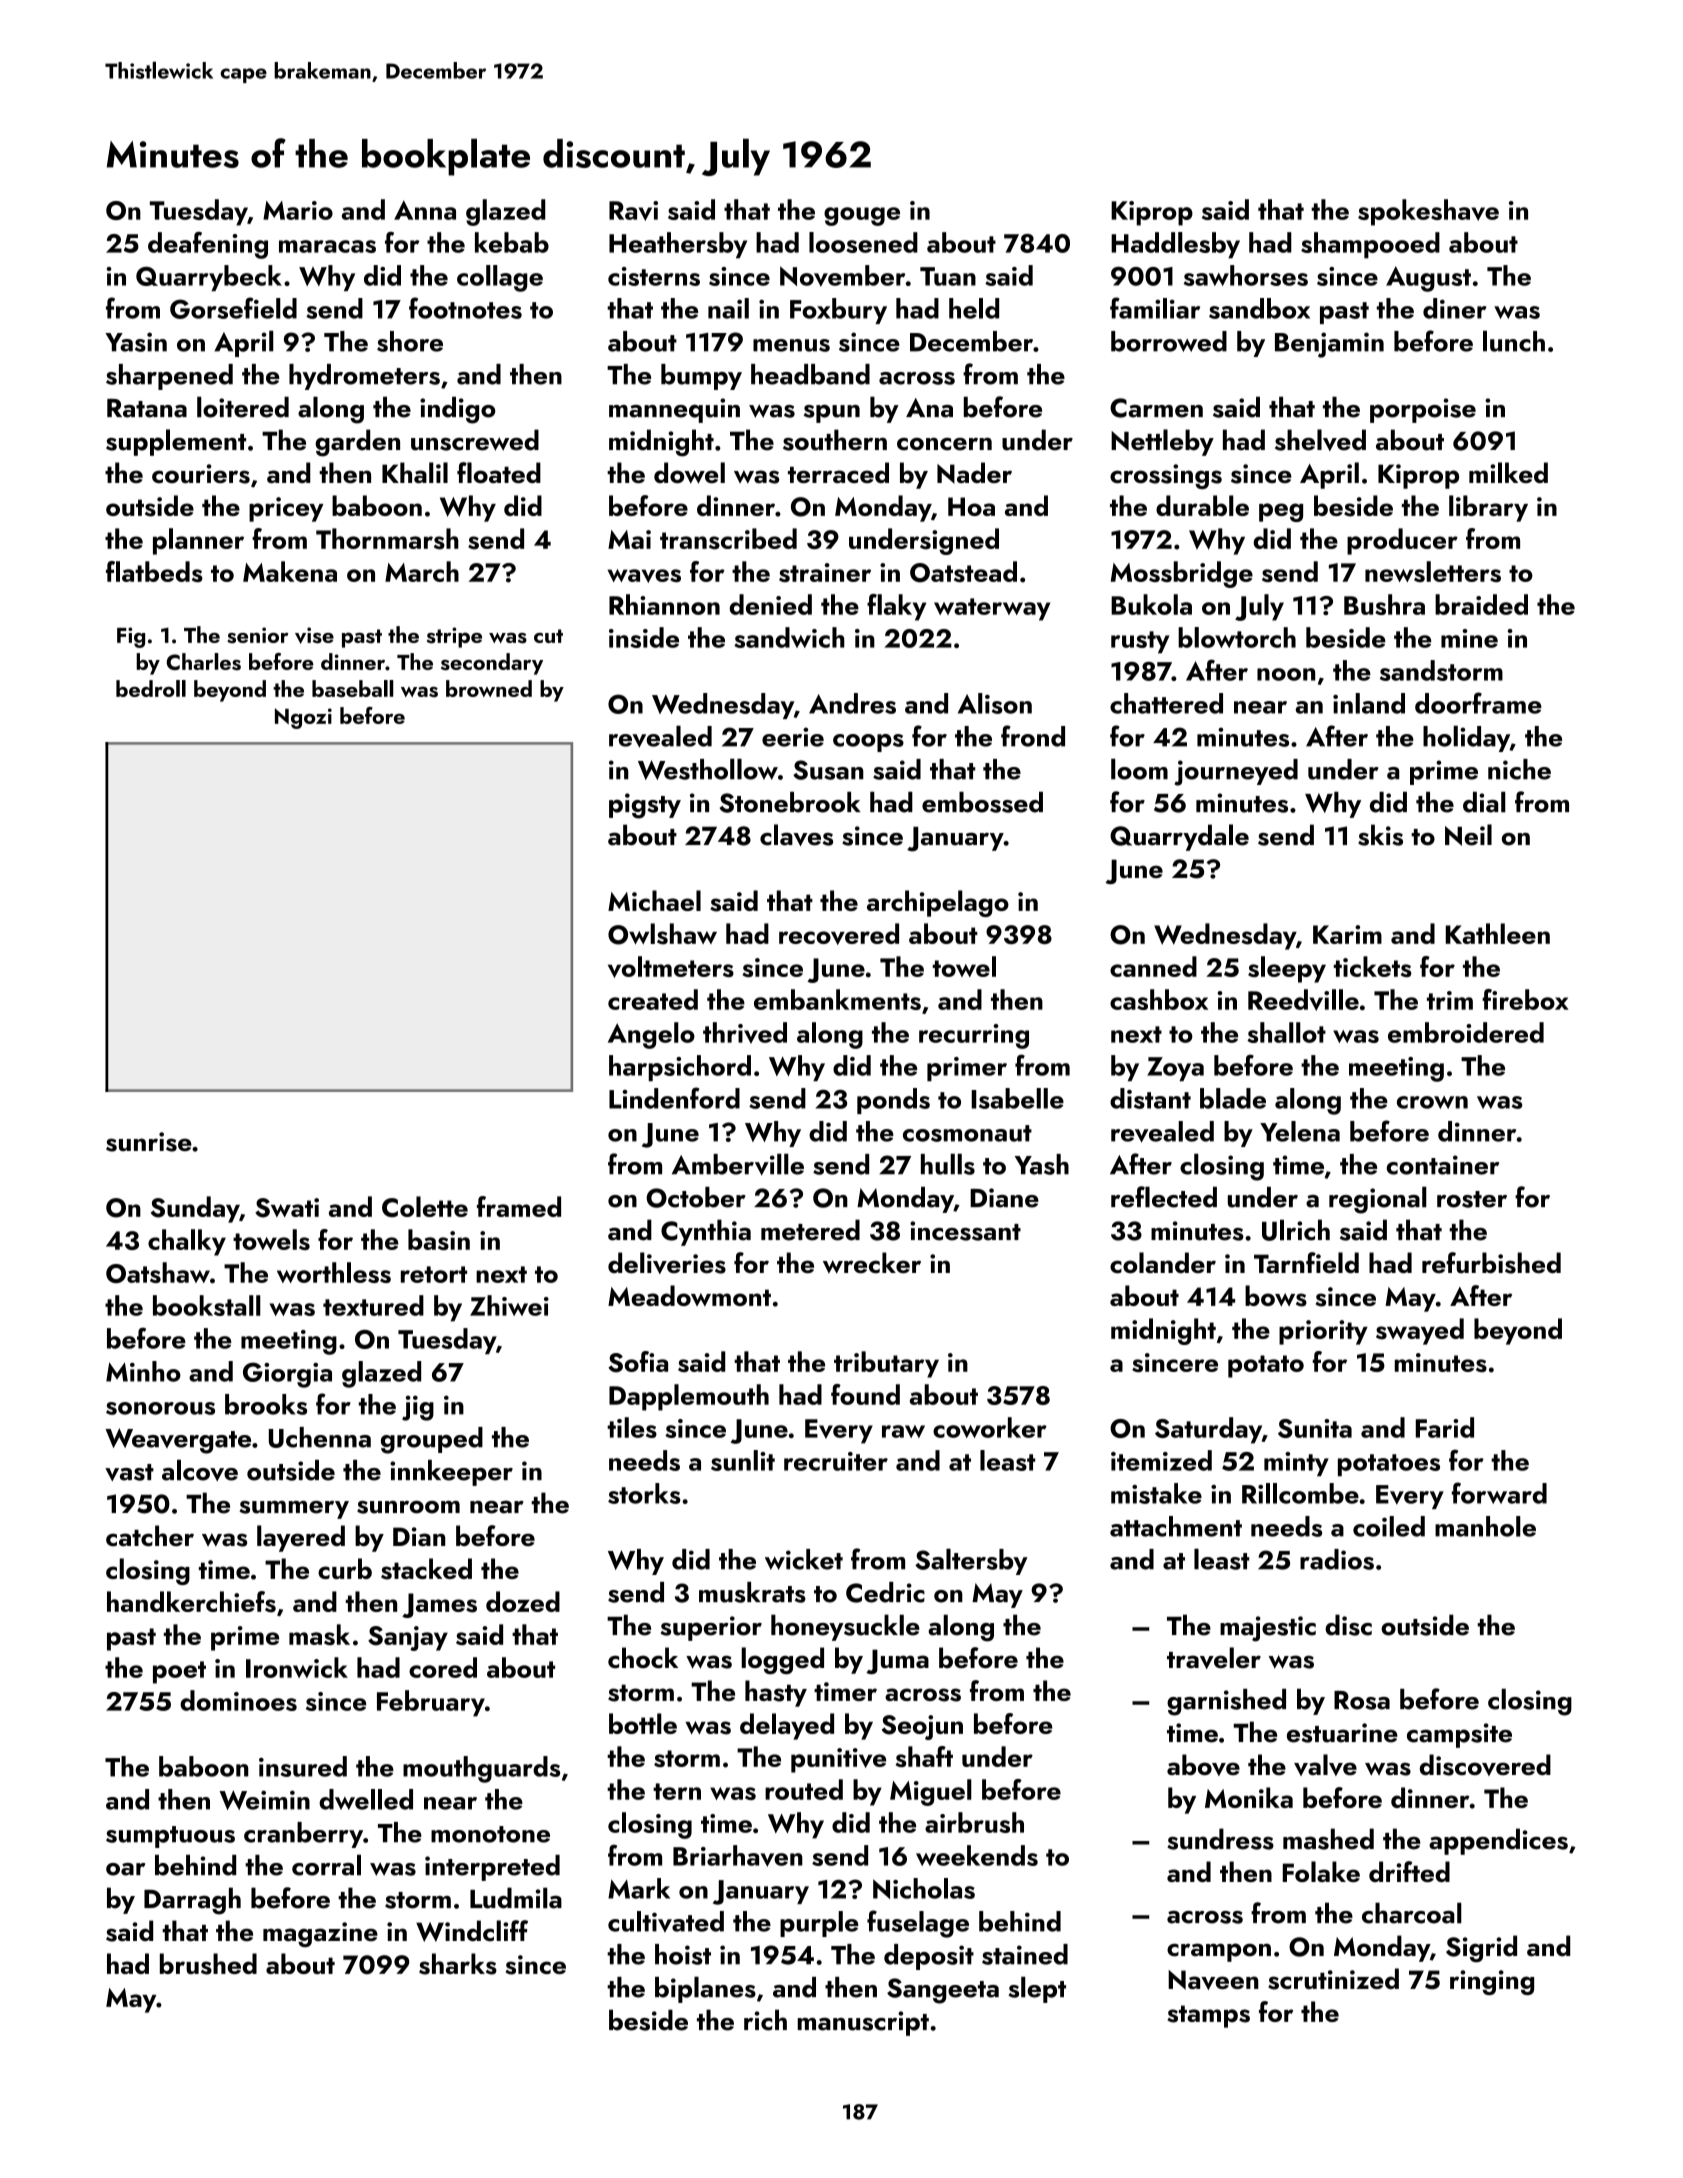 This screenshot has height=2178, width=1683. I want to click on strainer, so click(825, 572).
